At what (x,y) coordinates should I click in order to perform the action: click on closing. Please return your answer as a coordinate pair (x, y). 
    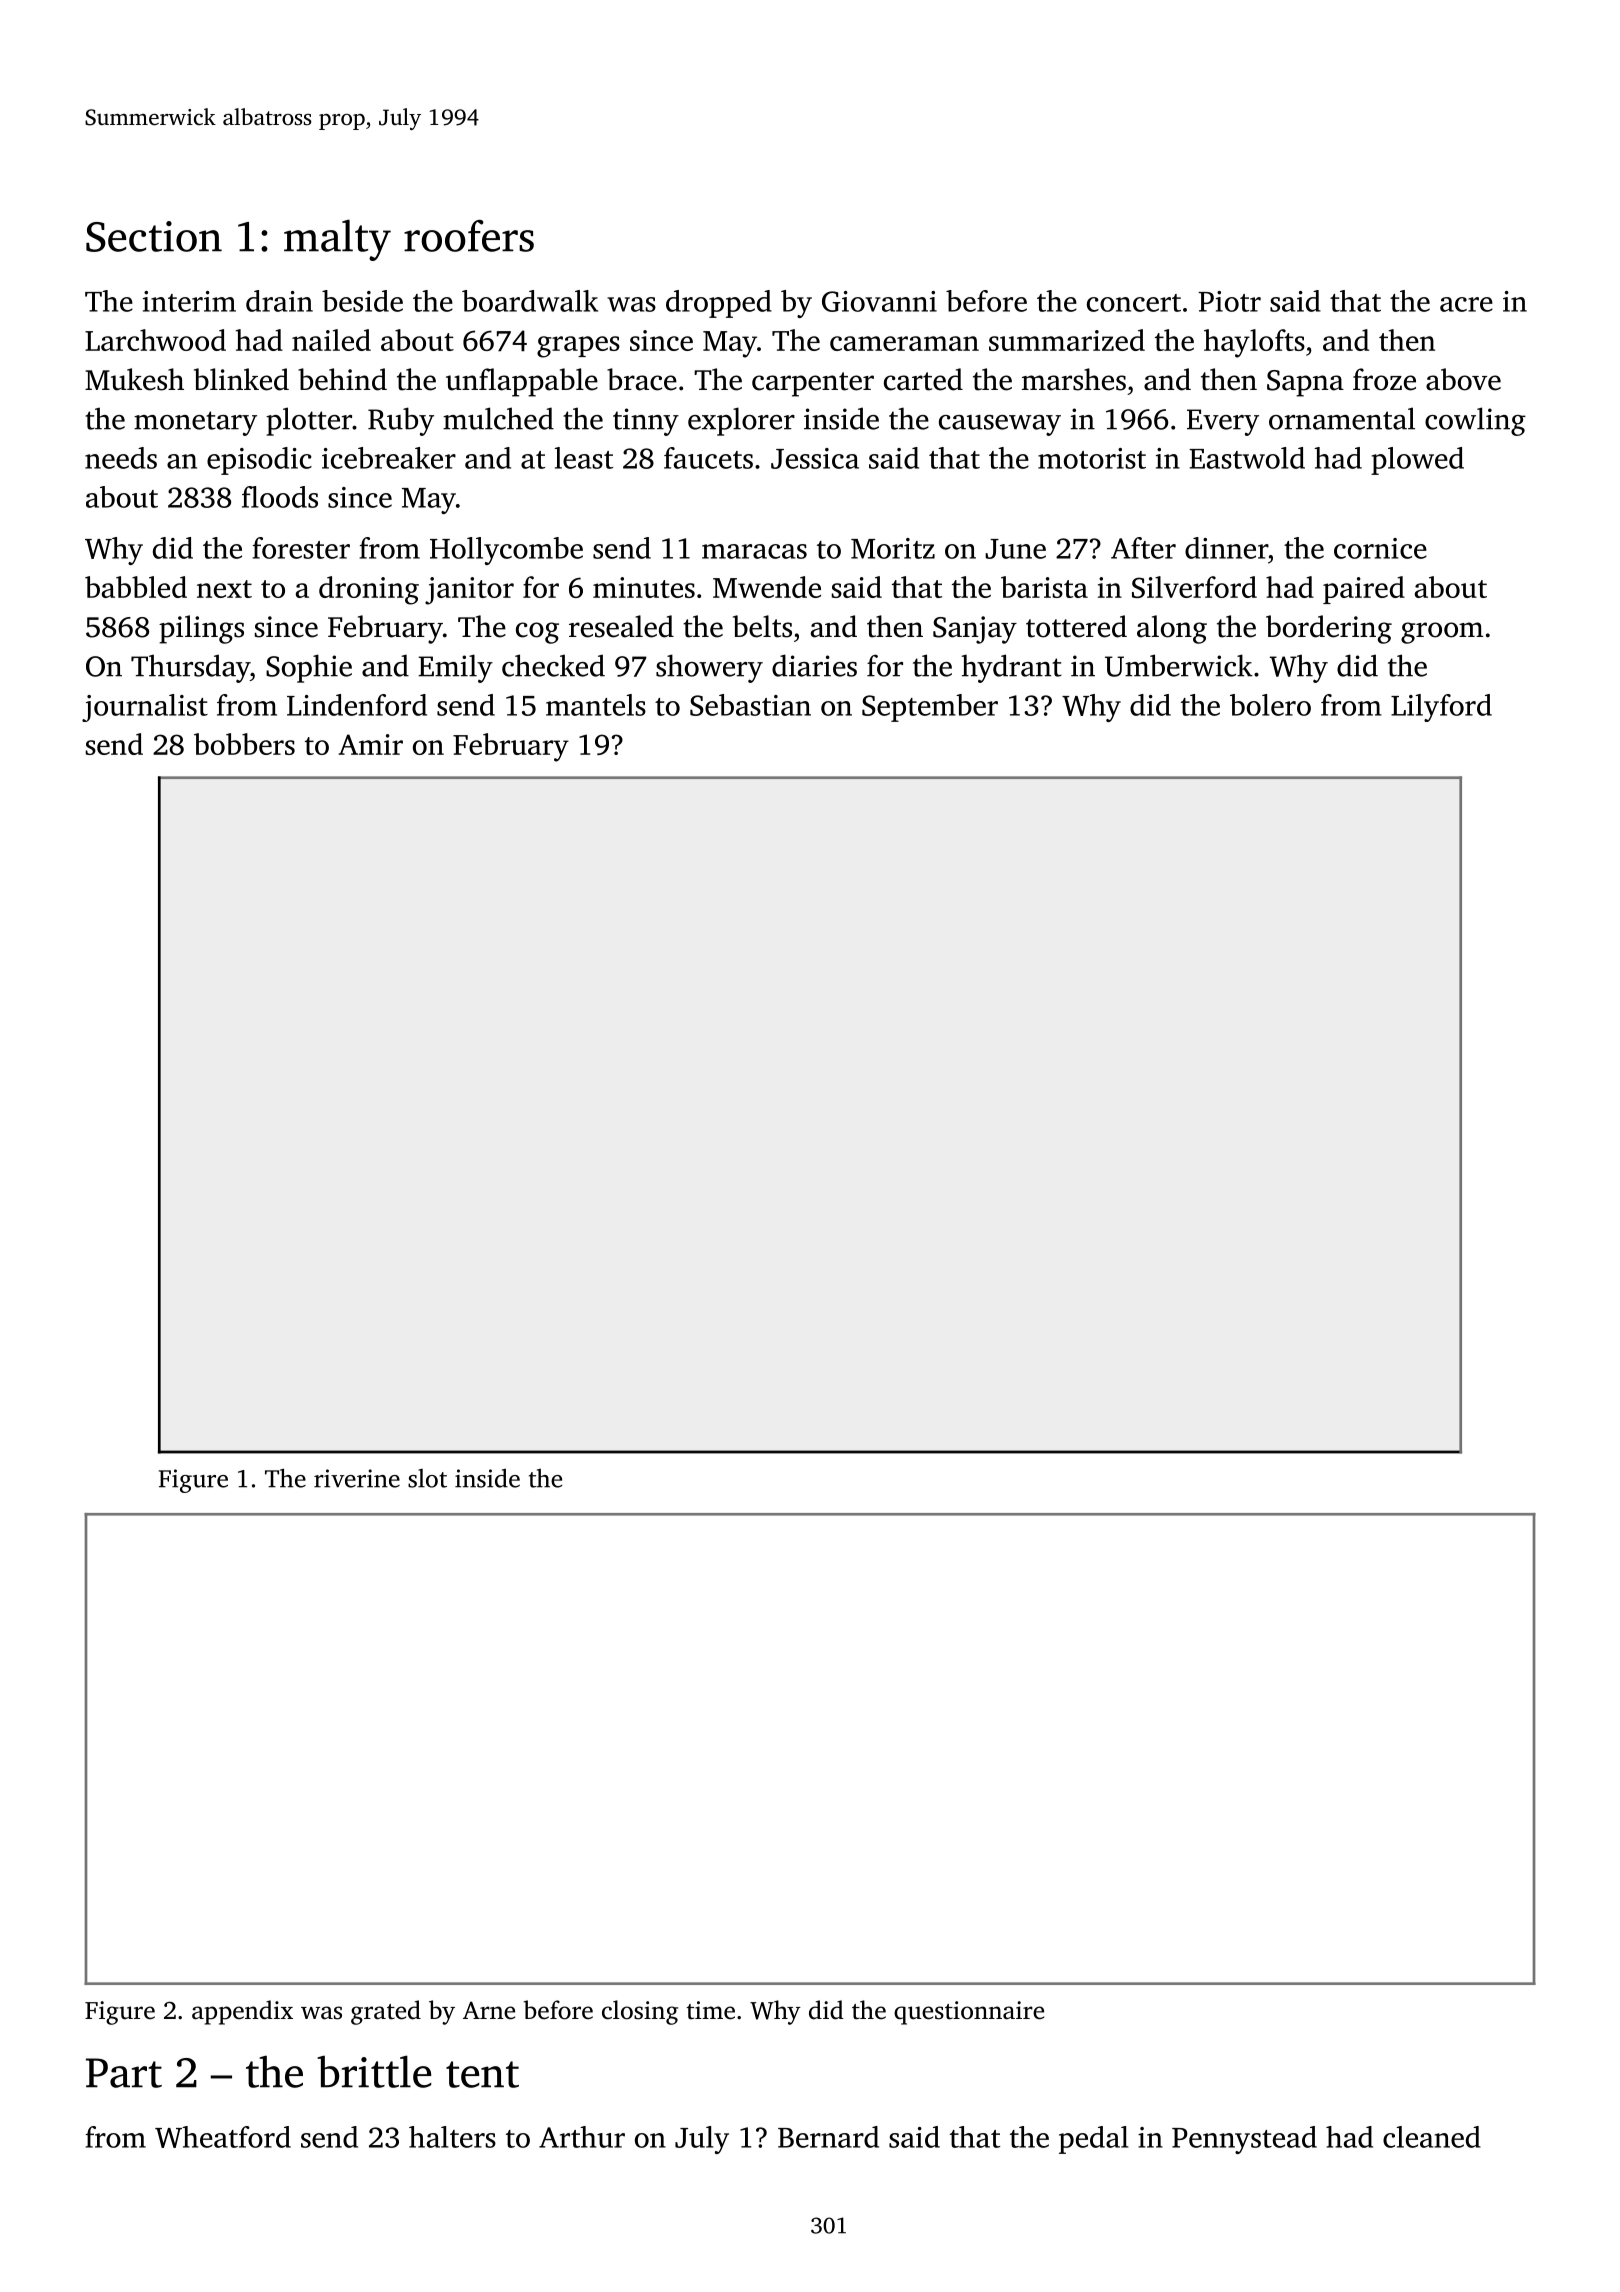
    Looking at the image, I should click on (640, 2012).
